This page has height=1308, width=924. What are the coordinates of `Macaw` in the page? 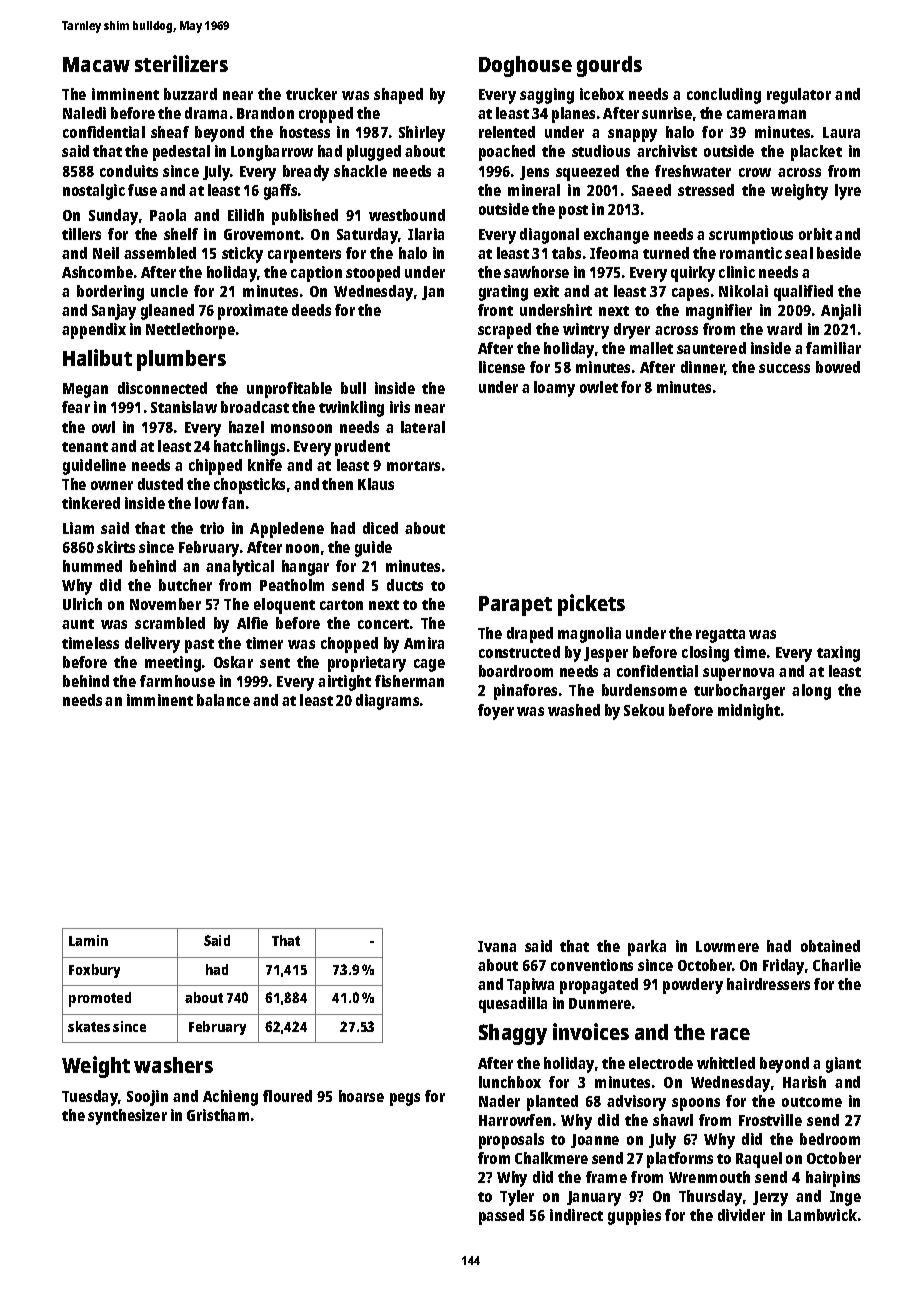 It's located at (96, 64).
